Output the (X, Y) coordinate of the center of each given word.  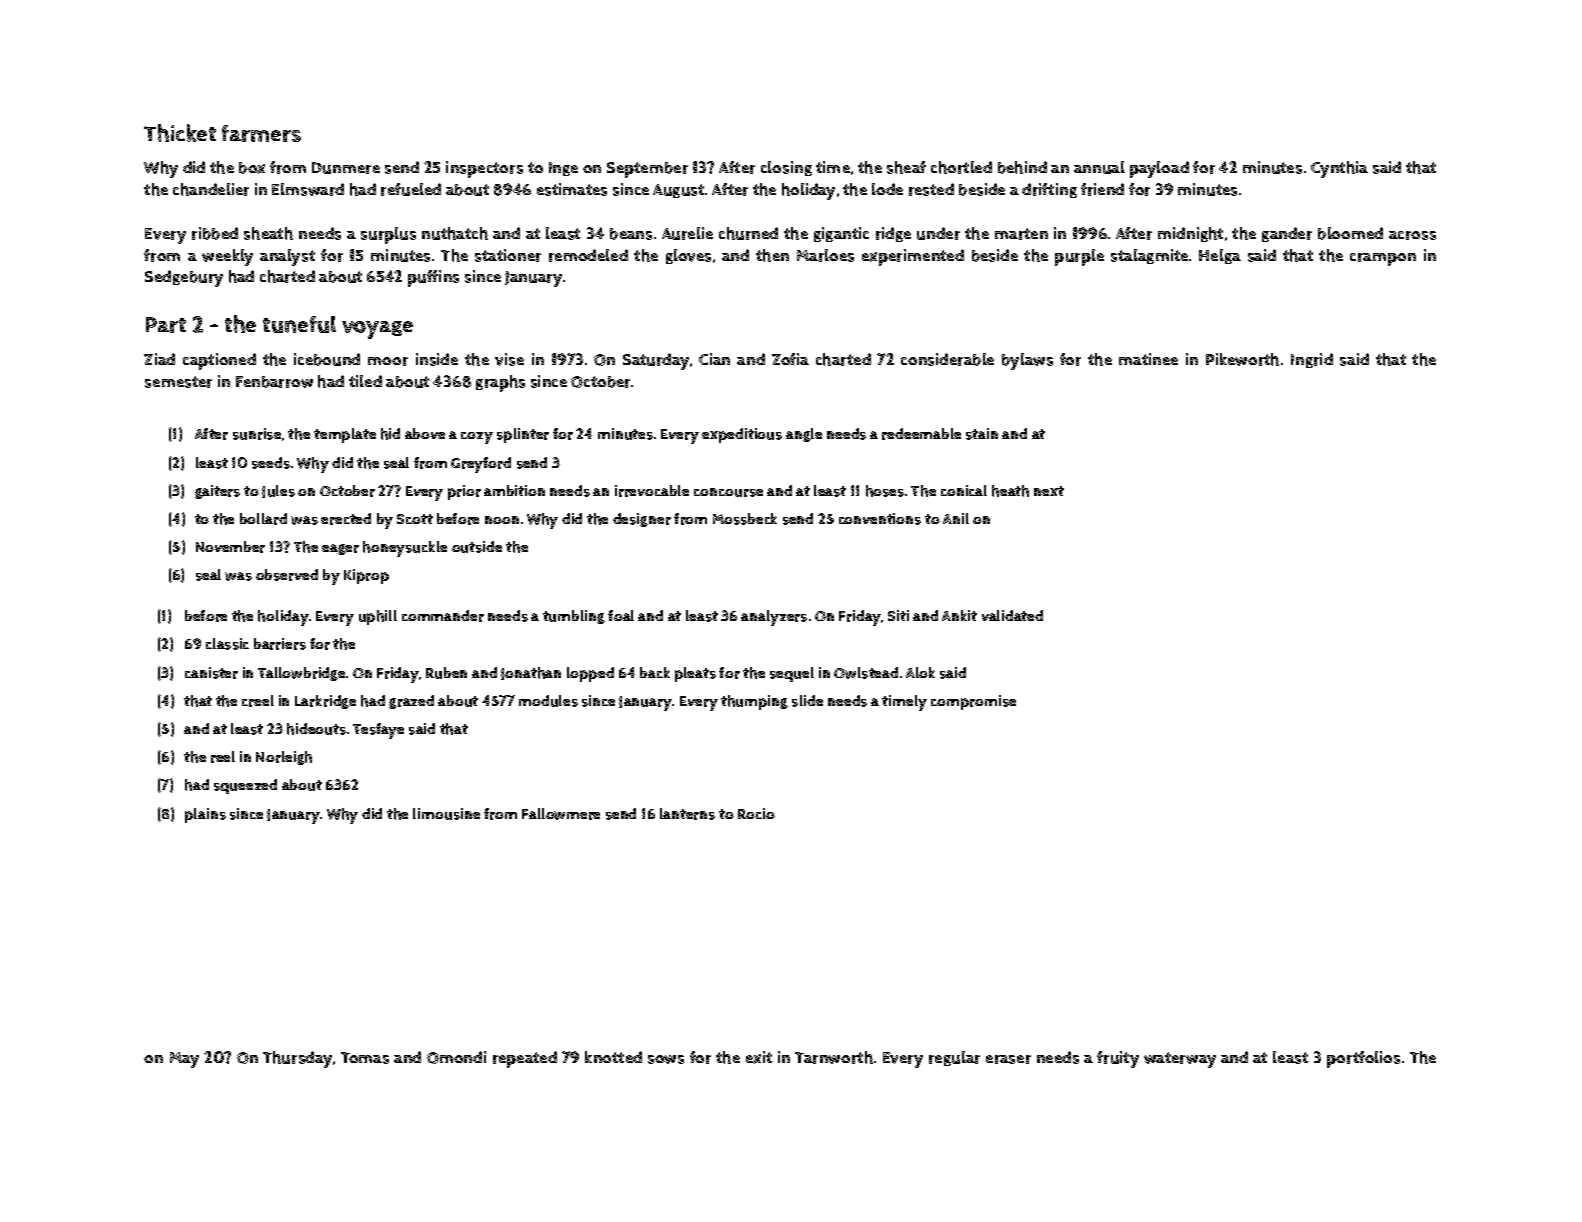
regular (954, 1058)
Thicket (180, 133)
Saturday (656, 361)
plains (205, 815)
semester (178, 382)
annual (1099, 167)
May (184, 1060)
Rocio (756, 813)
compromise (973, 702)
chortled (961, 167)
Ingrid (1312, 360)
